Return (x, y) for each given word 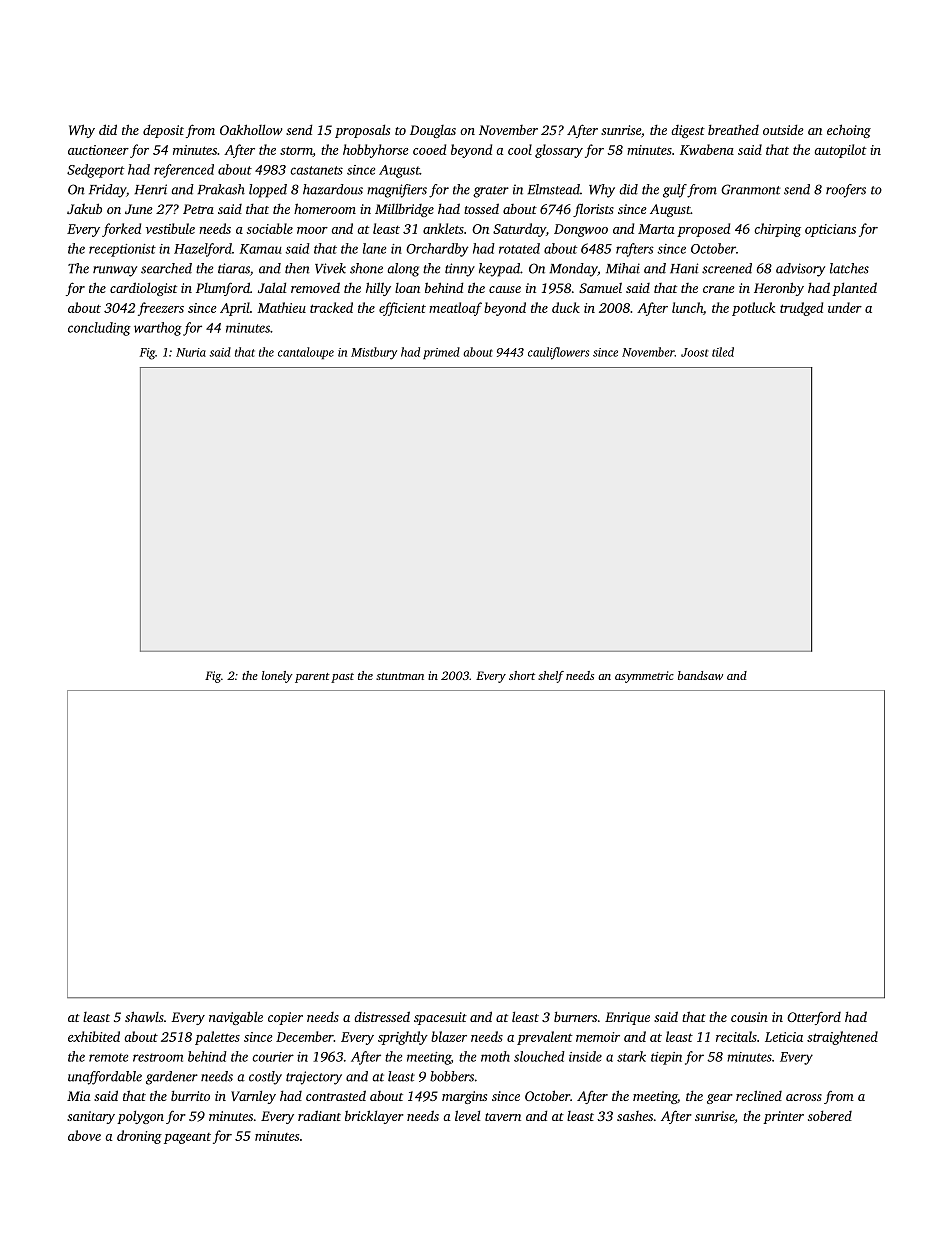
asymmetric (644, 677)
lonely (277, 677)
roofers (846, 191)
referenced (184, 171)
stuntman (400, 676)
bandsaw (700, 675)
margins (464, 1097)
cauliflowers (558, 353)
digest (688, 131)
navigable (236, 1018)
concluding (99, 329)
